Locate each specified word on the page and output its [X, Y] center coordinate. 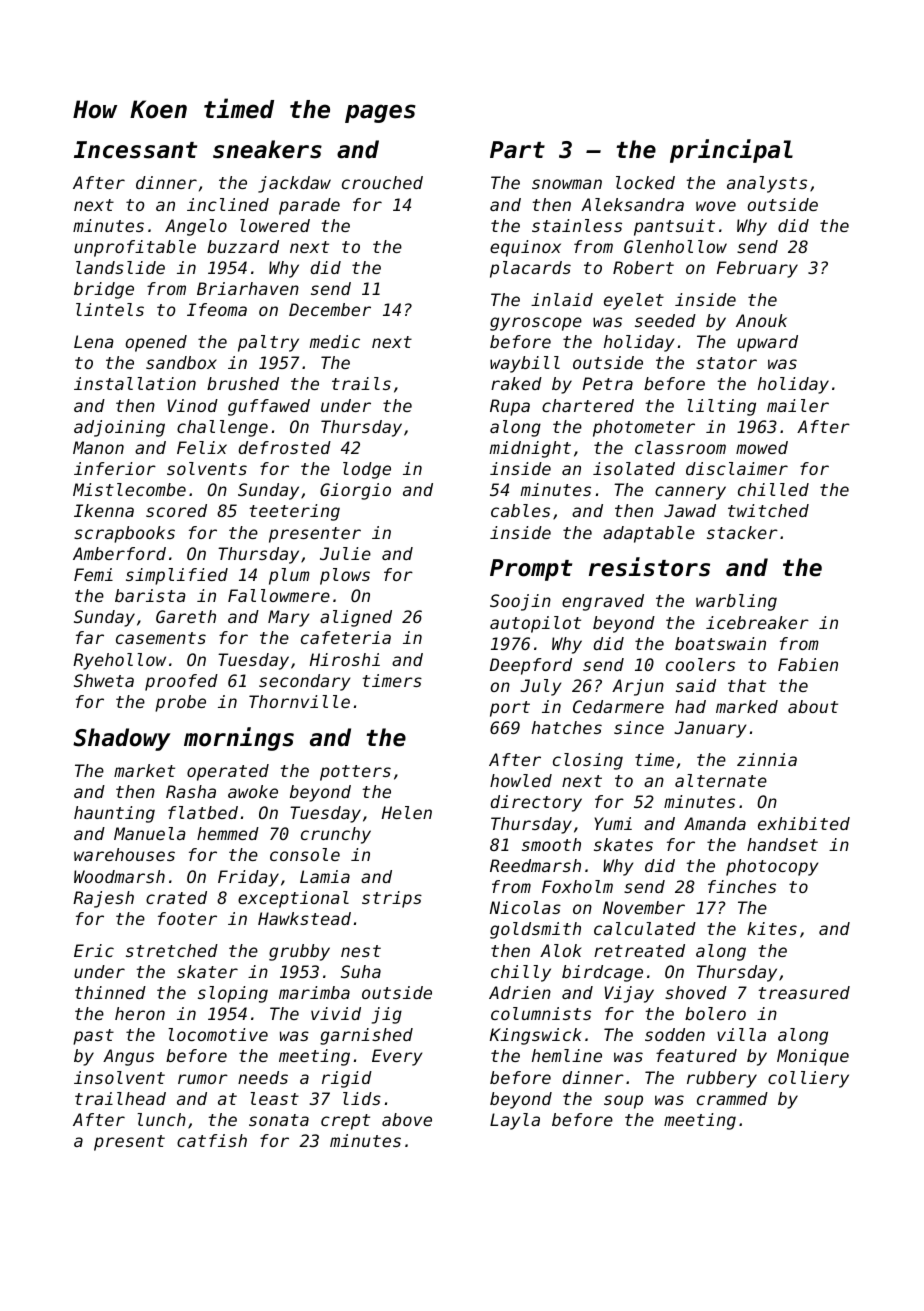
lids [362, 1098]
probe [180, 703]
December [330, 309]
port [510, 709]
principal [731, 151]
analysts [767, 184]
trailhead [120, 1098]
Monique [813, 1057]
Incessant [135, 150]
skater [207, 971]
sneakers [267, 149]
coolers [700, 664]
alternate [721, 780]
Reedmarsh [535, 865]
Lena [94, 341]
